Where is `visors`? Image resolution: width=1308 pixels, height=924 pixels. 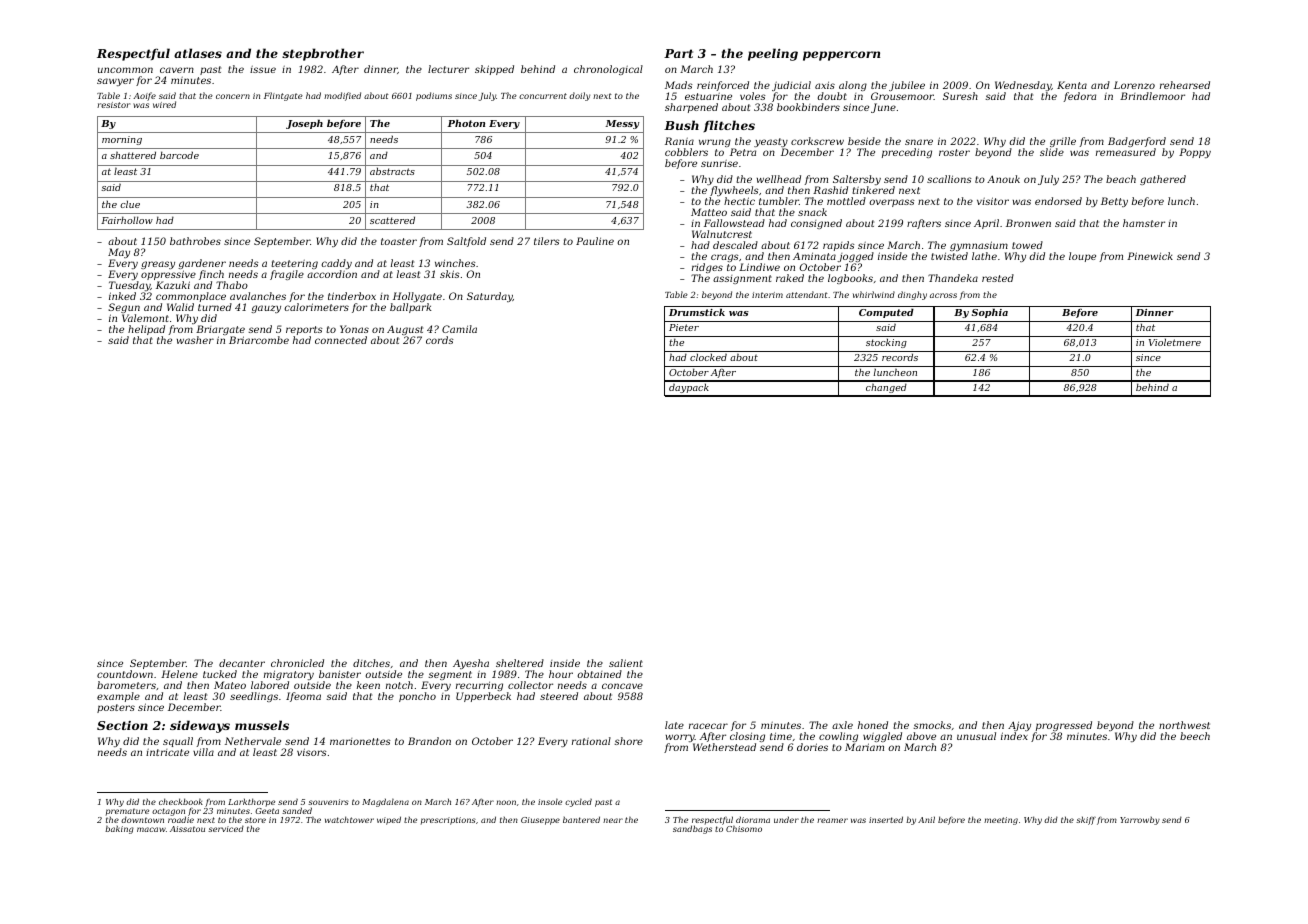
visors is located at coordinates (312, 752).
